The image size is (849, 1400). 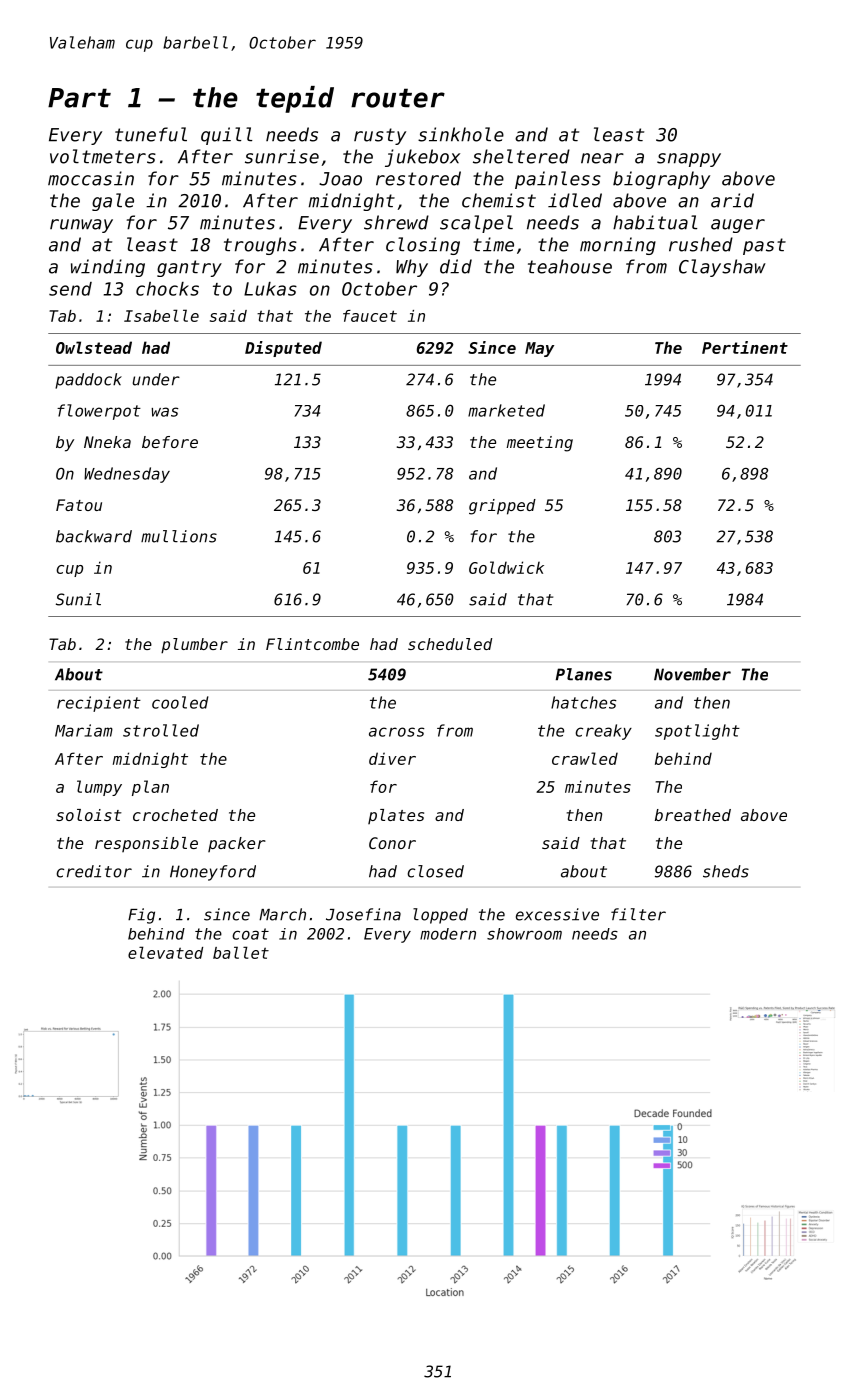 I want to click on tepid, so click(x=295, y=99).
